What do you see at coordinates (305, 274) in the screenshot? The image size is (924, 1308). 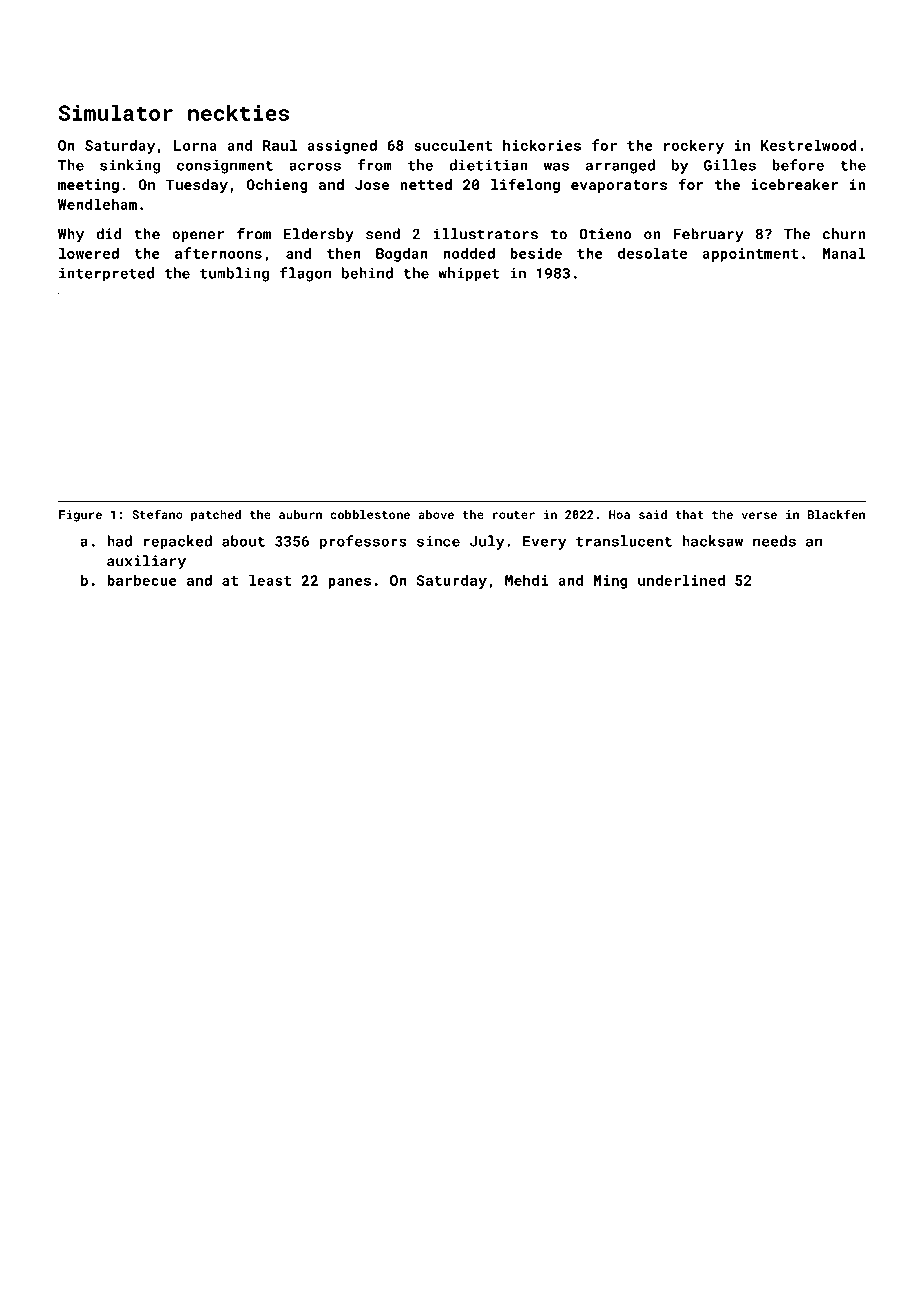 I see `flagon` at bounding box center [305, 274].
